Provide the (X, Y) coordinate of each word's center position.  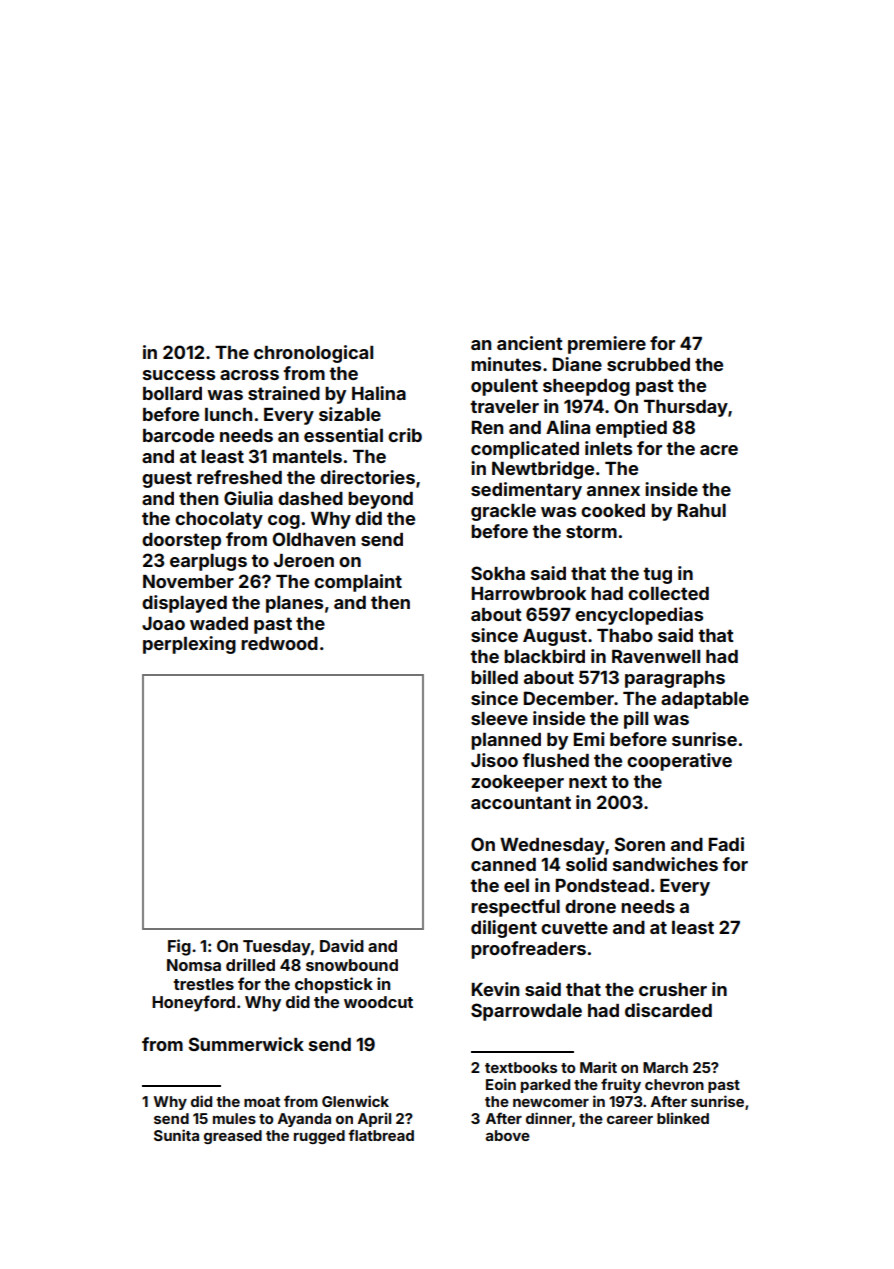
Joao (163, 623)
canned (503, 864)
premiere (607, 345)
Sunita (176, 1135)
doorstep (181, 541)
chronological (313, 354)
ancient (530, 343)
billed (494, 677)
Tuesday (277, 948)
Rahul (702, 510)
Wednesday (552, 846)
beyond (380, 500)
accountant (521, 802)
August (555, 637)
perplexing (189, 645)
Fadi (726, 844)
